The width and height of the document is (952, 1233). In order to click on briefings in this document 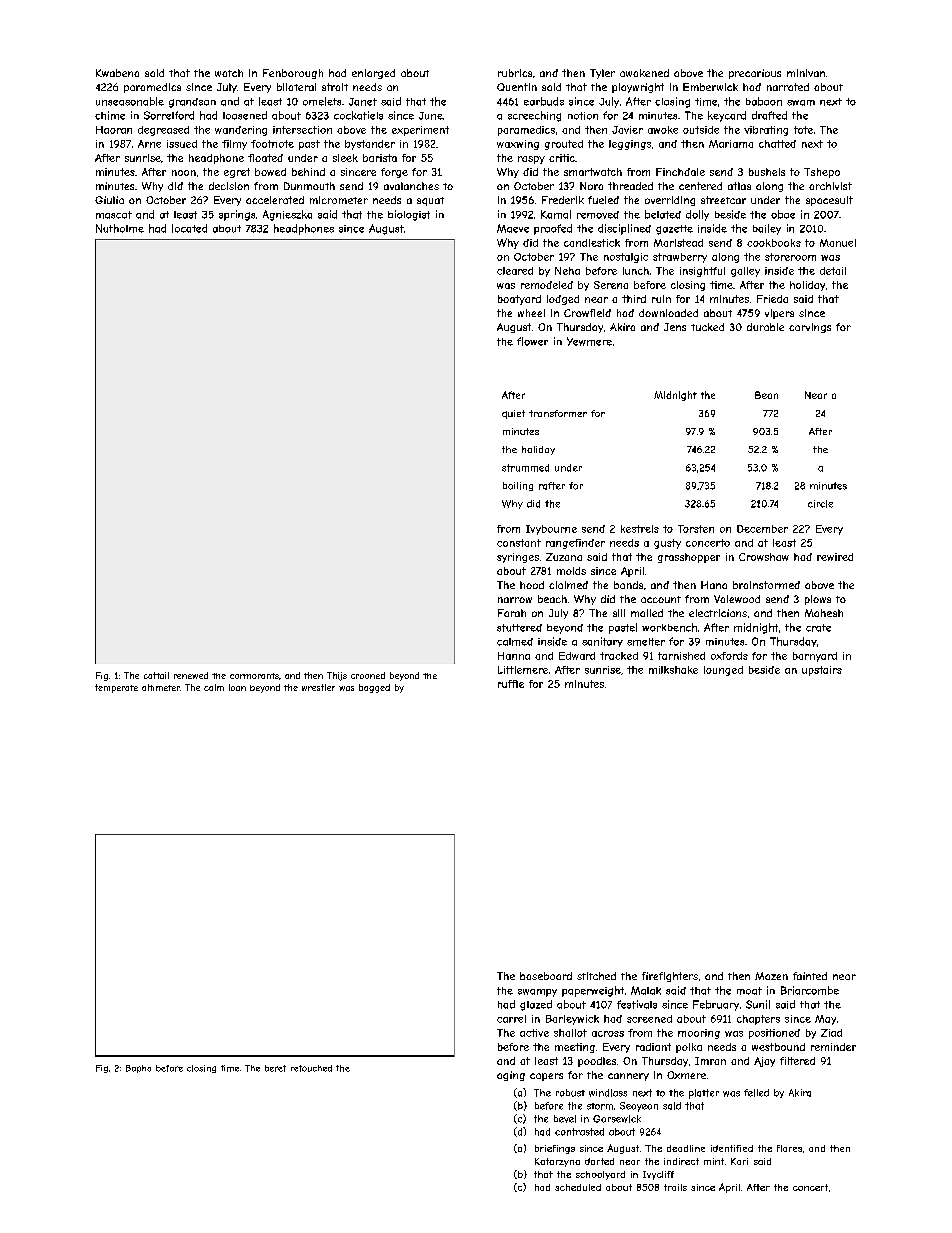, I will do `click(555, 1149)`.
